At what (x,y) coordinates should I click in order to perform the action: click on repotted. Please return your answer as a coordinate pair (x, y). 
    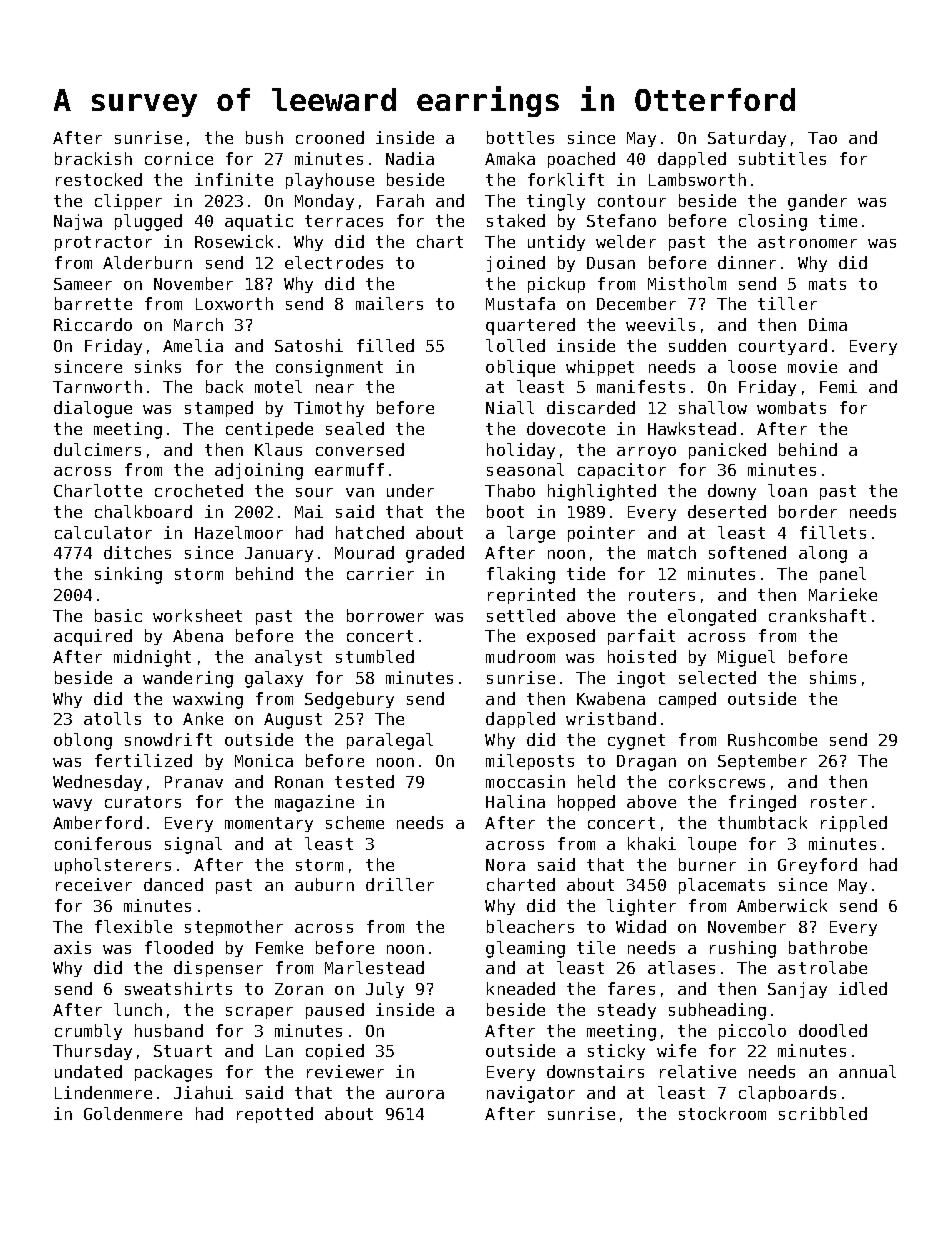
    Looking at the image, I should click on (275, 1115).
